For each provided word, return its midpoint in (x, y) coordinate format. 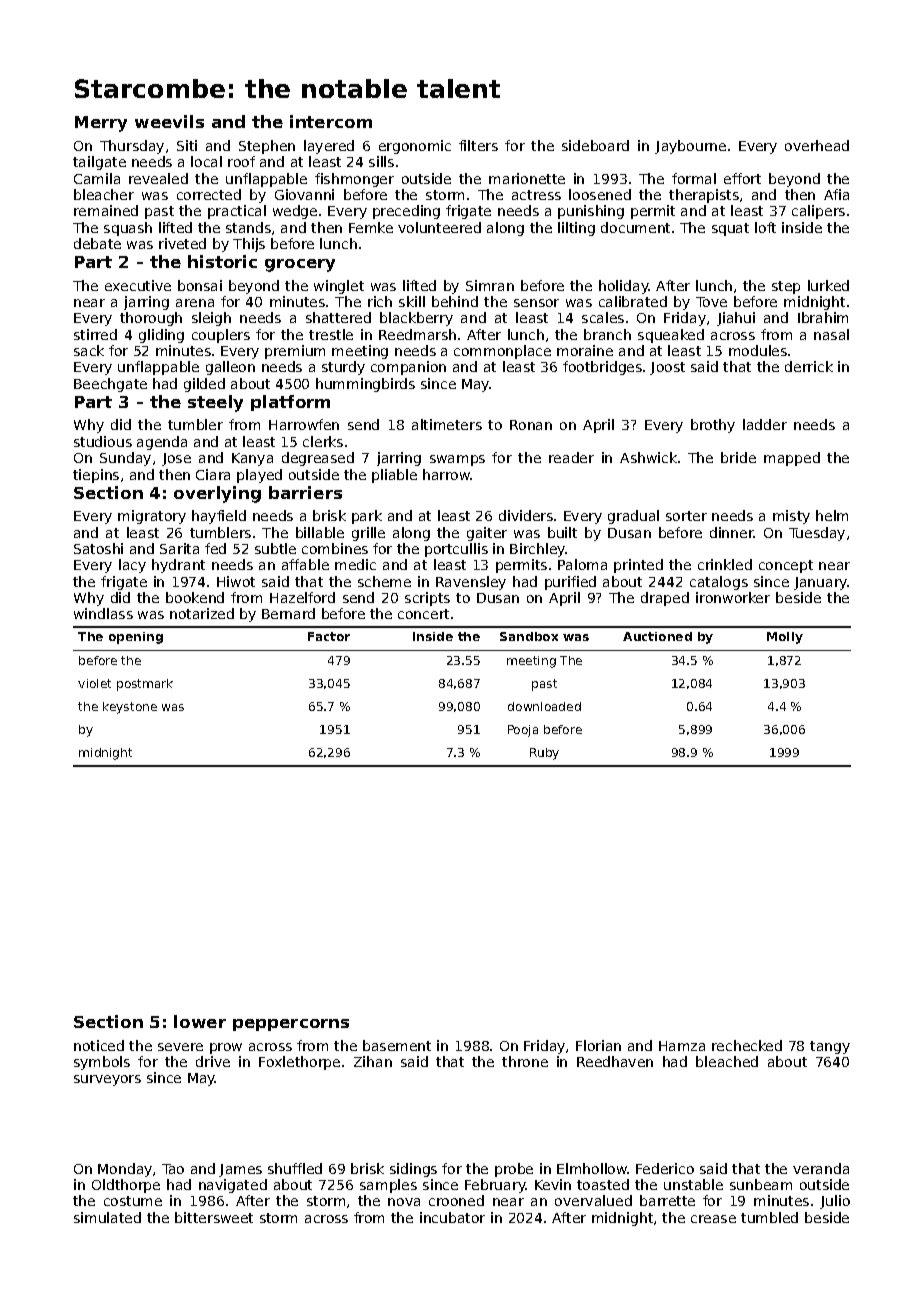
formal (694, 178)
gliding (161, 336)
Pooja (523, 731)
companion (408, 368)
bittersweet (214, 1217)
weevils (169, 121)
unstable (693, 1184)
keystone (130, 708)
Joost (667, 368)
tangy (830, 1047)
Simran (490, 285)
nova (404, 1202)
